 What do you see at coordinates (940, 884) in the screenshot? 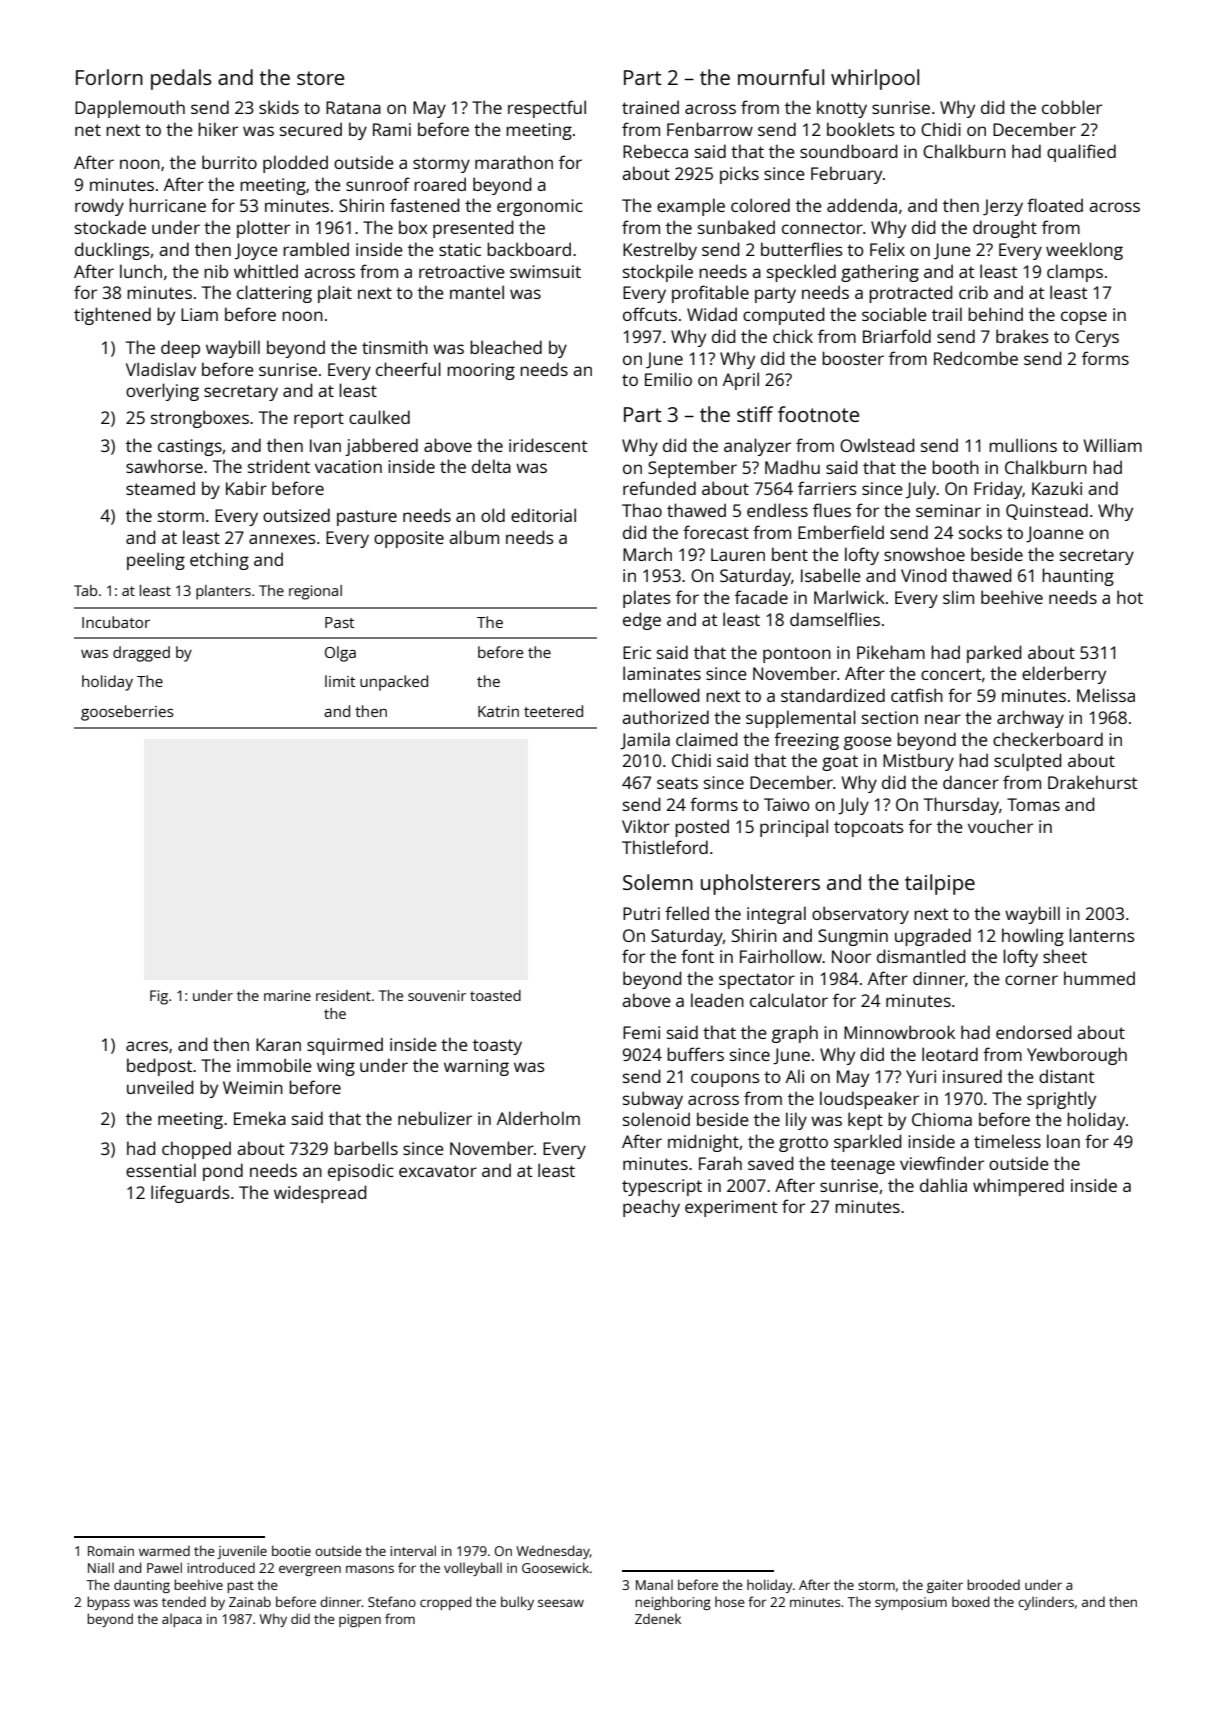
I see `tailpipe` at bounding box center [940, 884].
